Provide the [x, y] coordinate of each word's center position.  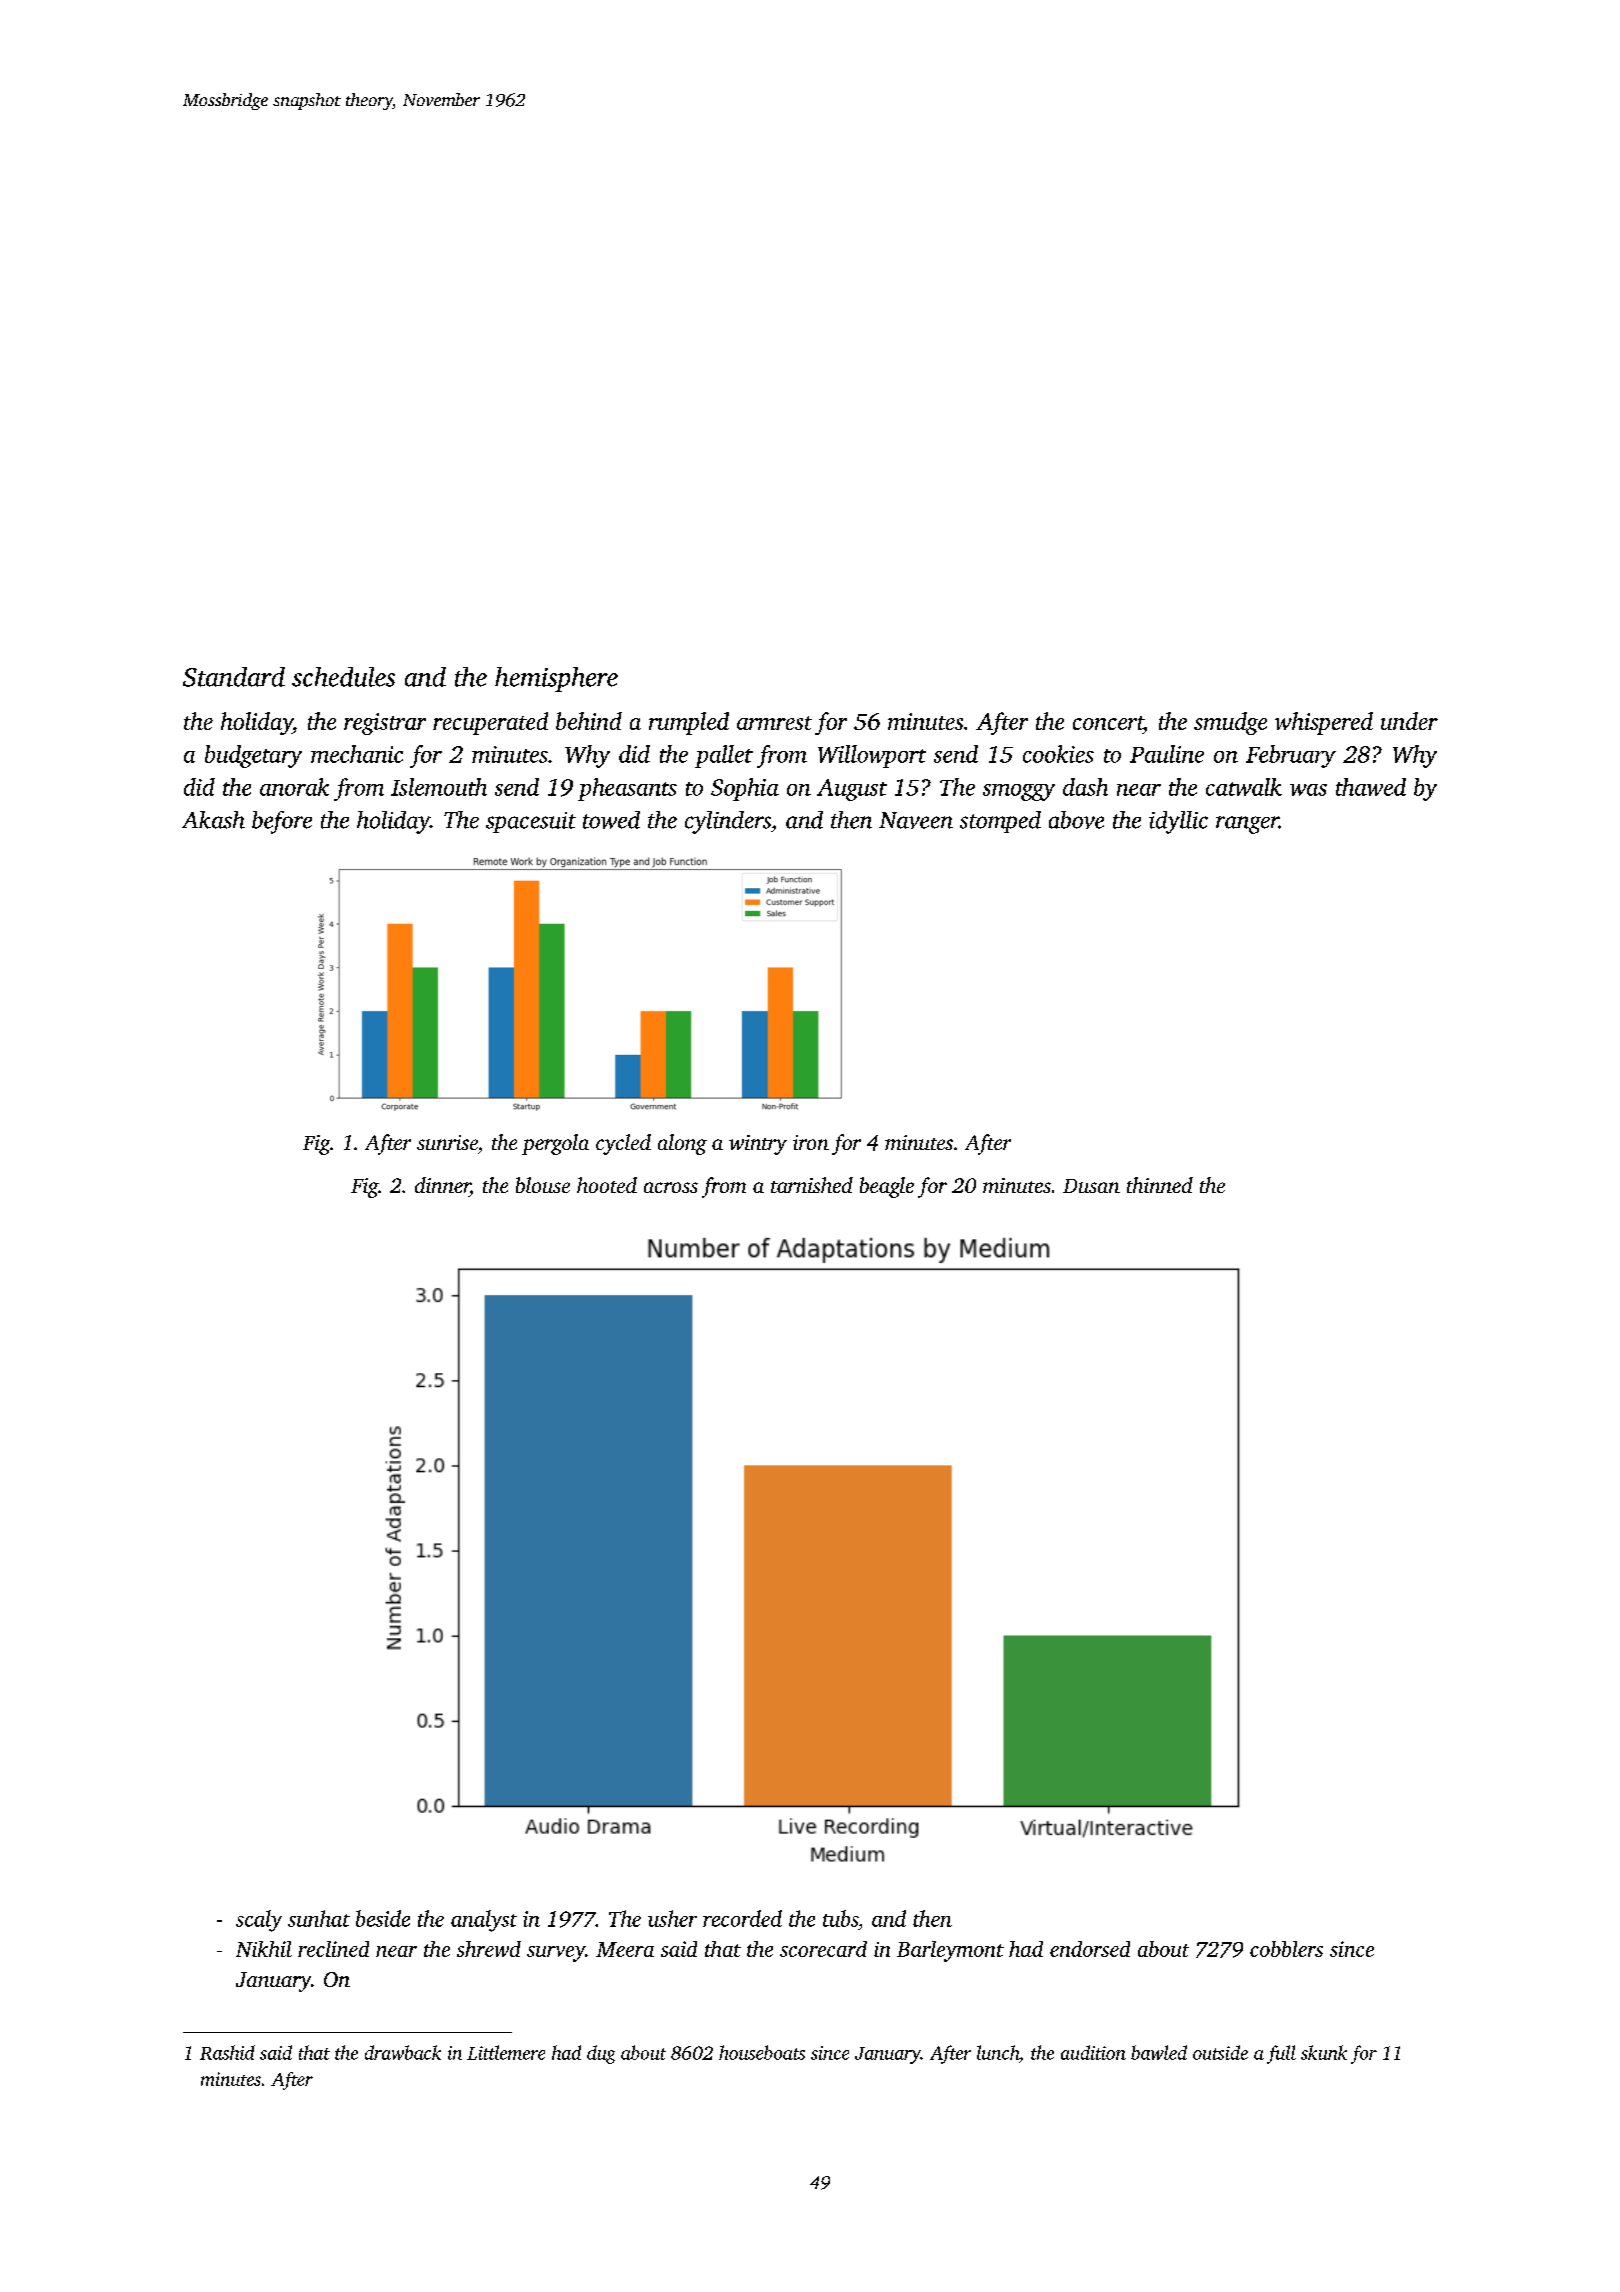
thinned [1160, 1185]
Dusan [1091, 1186]
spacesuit [531, 822]
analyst [484, 1921]
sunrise [447, 1142]
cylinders [728, 822]
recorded [742, 1918]
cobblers [1286, 1949]
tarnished [812, 1185]
